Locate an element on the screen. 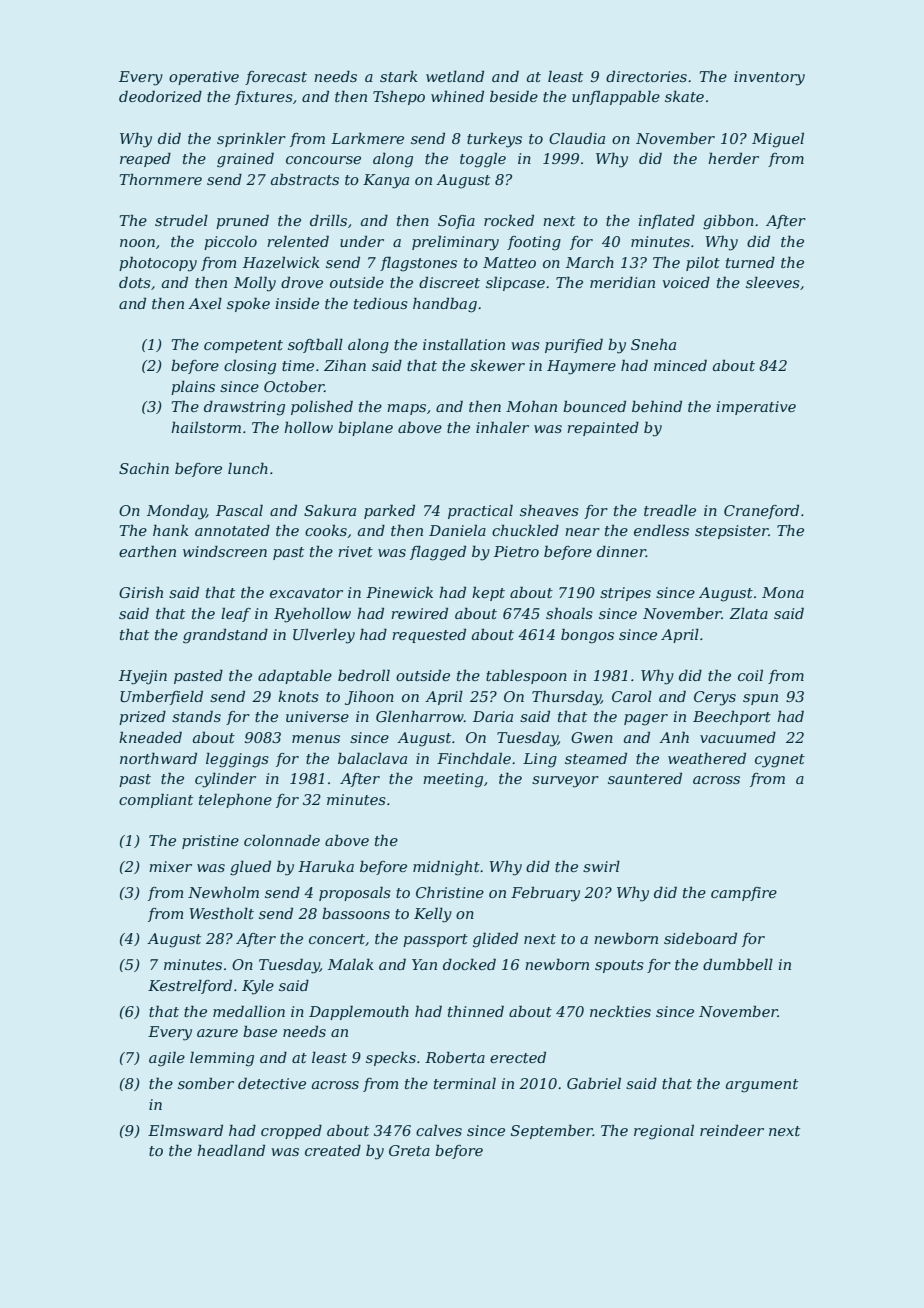 Image resolution: width=924 pixels, height=1308 pixels. imperative is located at coordinates (756, 408).
